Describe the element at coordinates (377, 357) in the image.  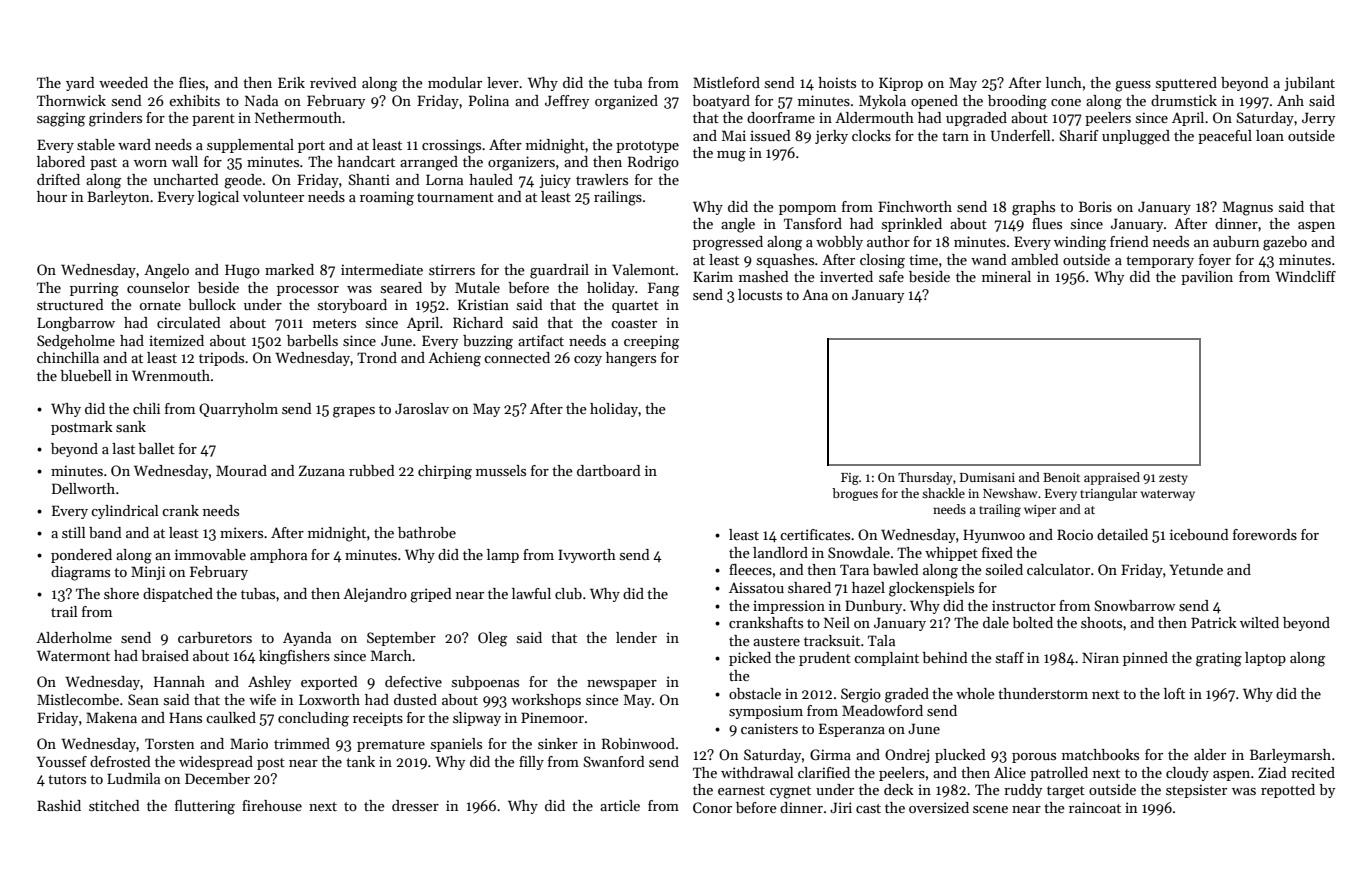
I see `Trond` at that location.
